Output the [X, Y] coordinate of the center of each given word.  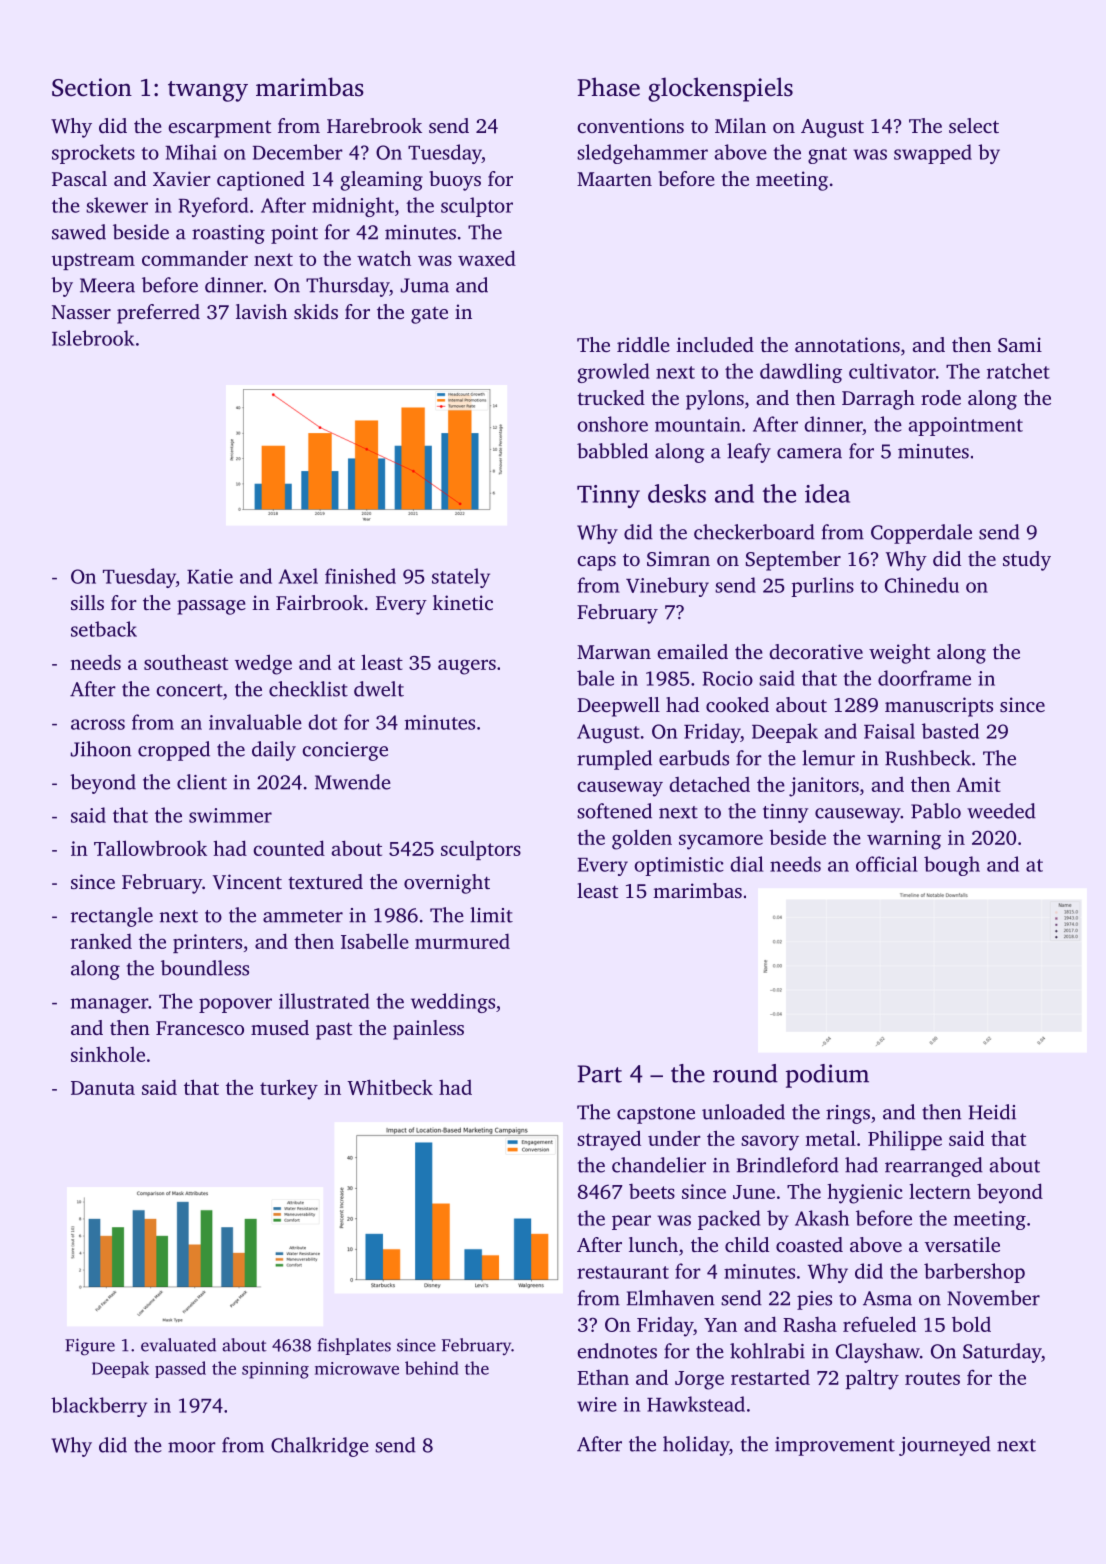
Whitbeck [390, 1087]
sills [87, 602]
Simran [678, 559]
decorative [816, 651]
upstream [93, 261]
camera [809, 453]
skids [316, 311]
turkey [289, 1089]
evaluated [178, 1345]
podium [827, 1076]
